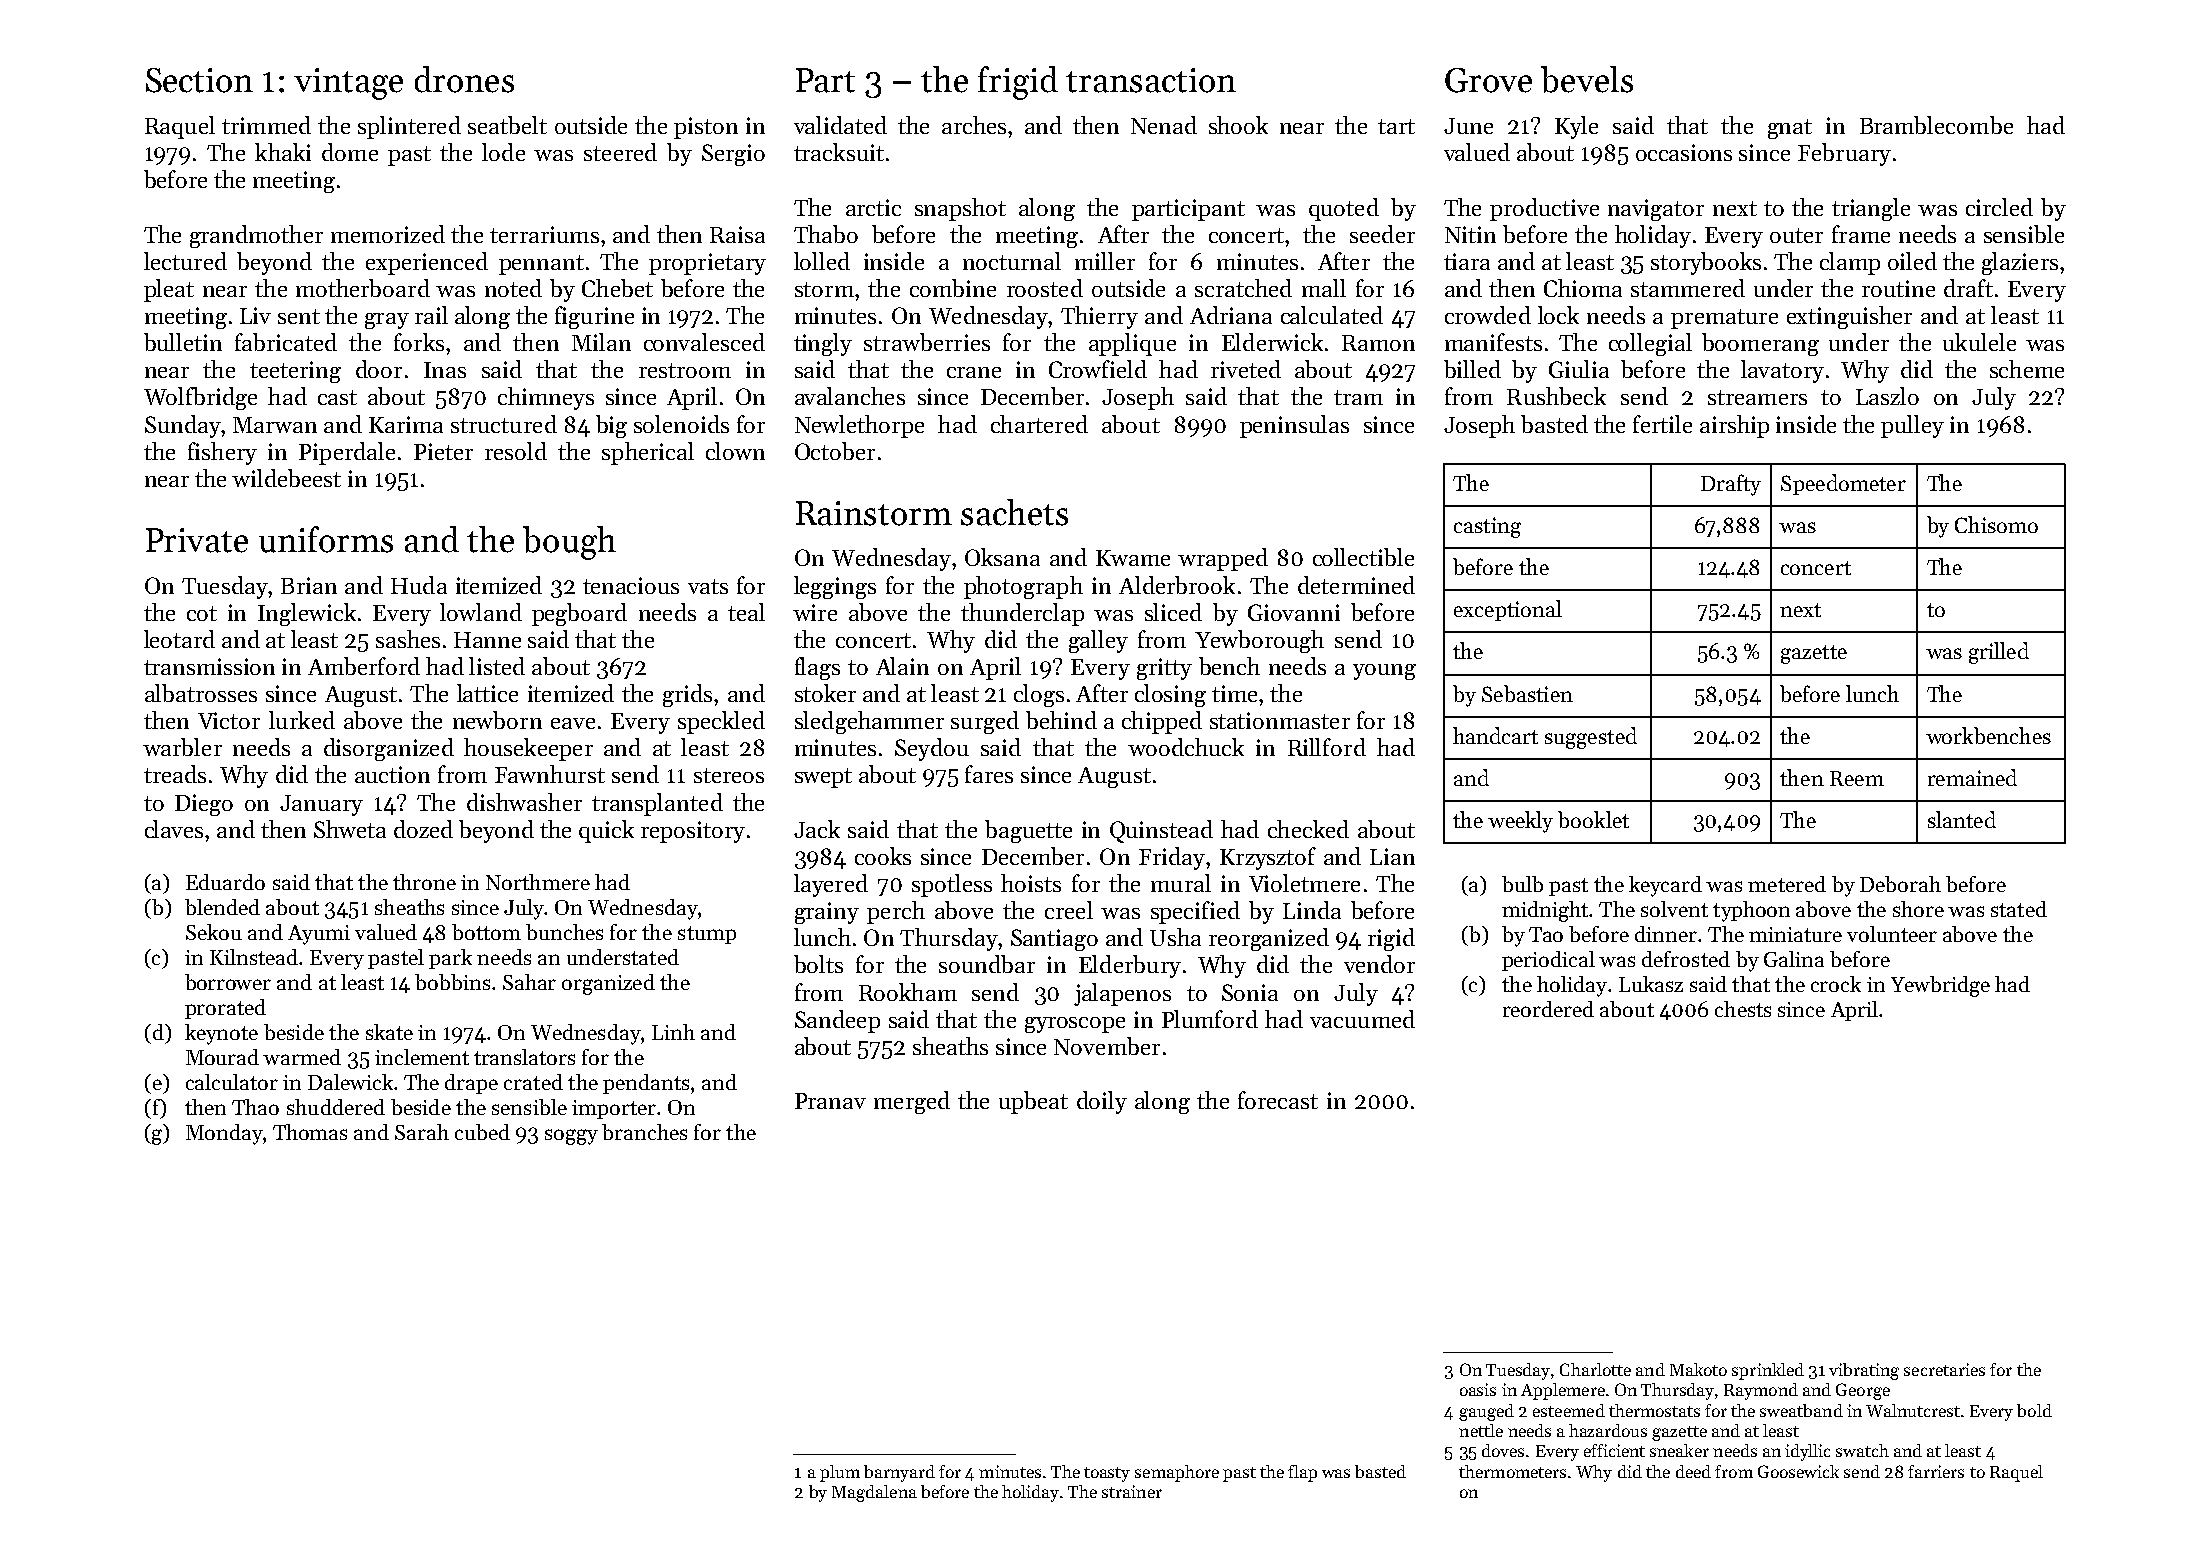  What do you see at coordinates (1587, 79) in the screenshot?
I see `bevels` at bounding box center [1587, 79].
